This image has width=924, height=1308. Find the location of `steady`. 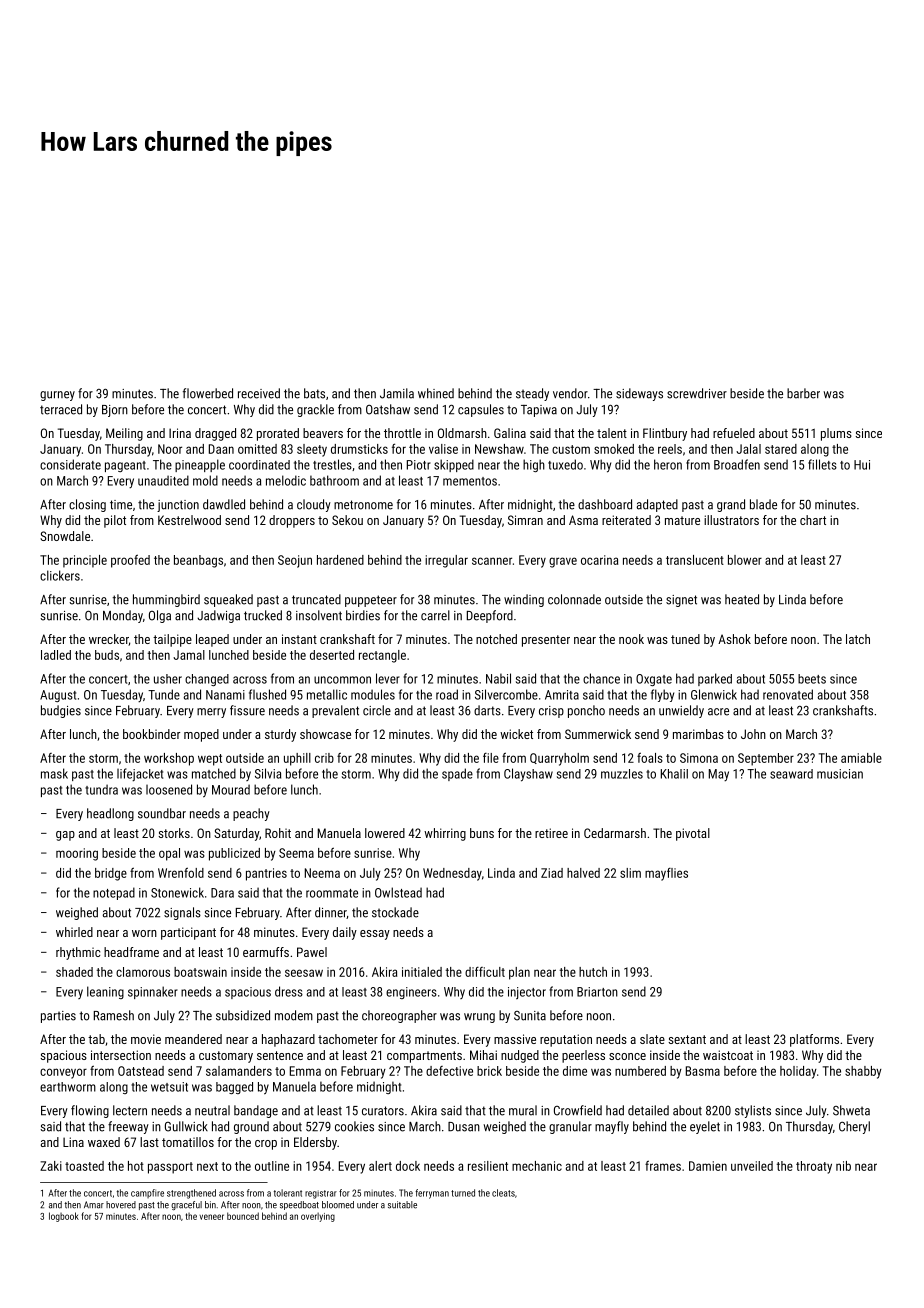

steady is located at coordinates (532, 394).
